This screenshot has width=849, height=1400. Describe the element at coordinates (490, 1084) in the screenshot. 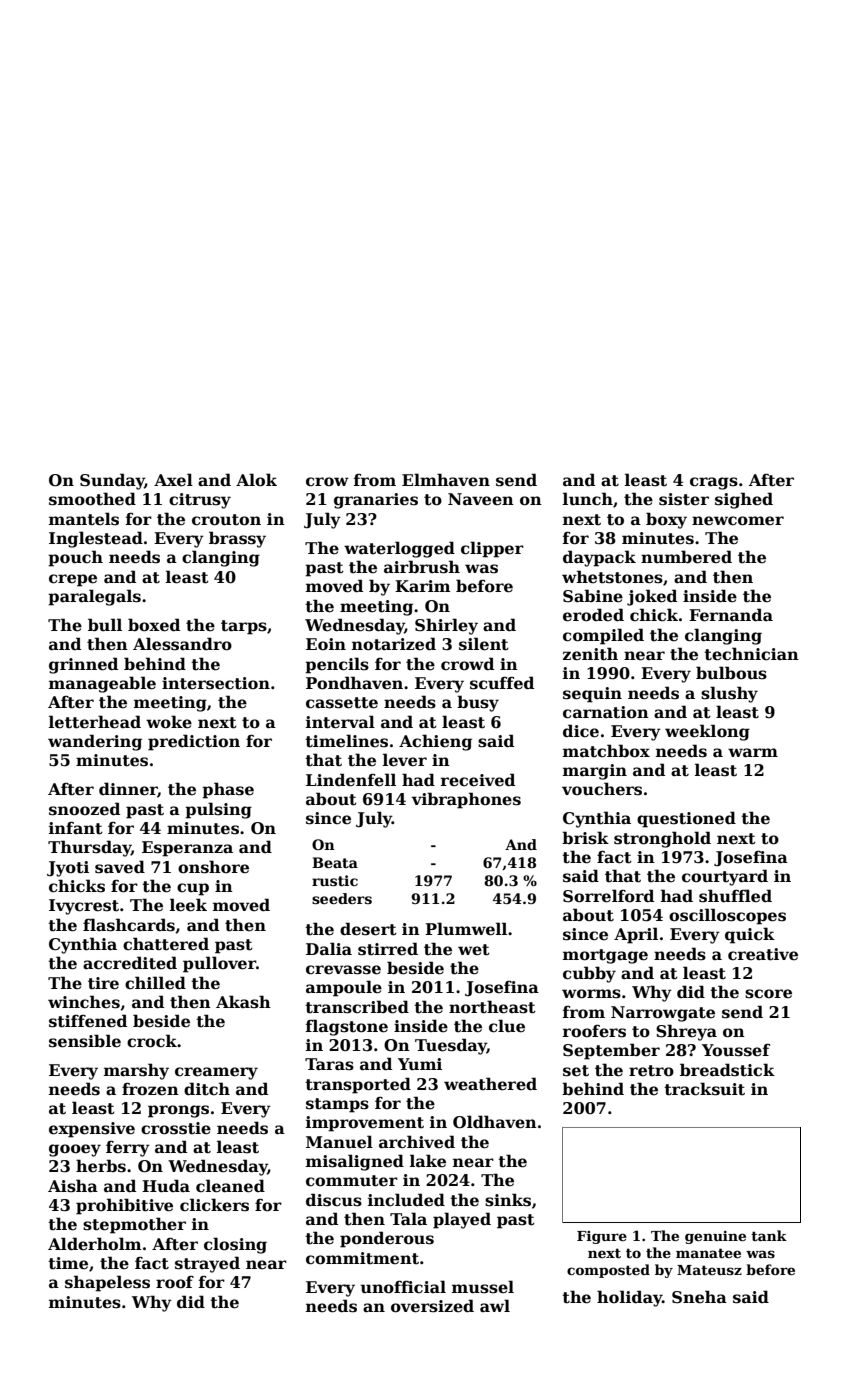

I see `weathered` at that location.
